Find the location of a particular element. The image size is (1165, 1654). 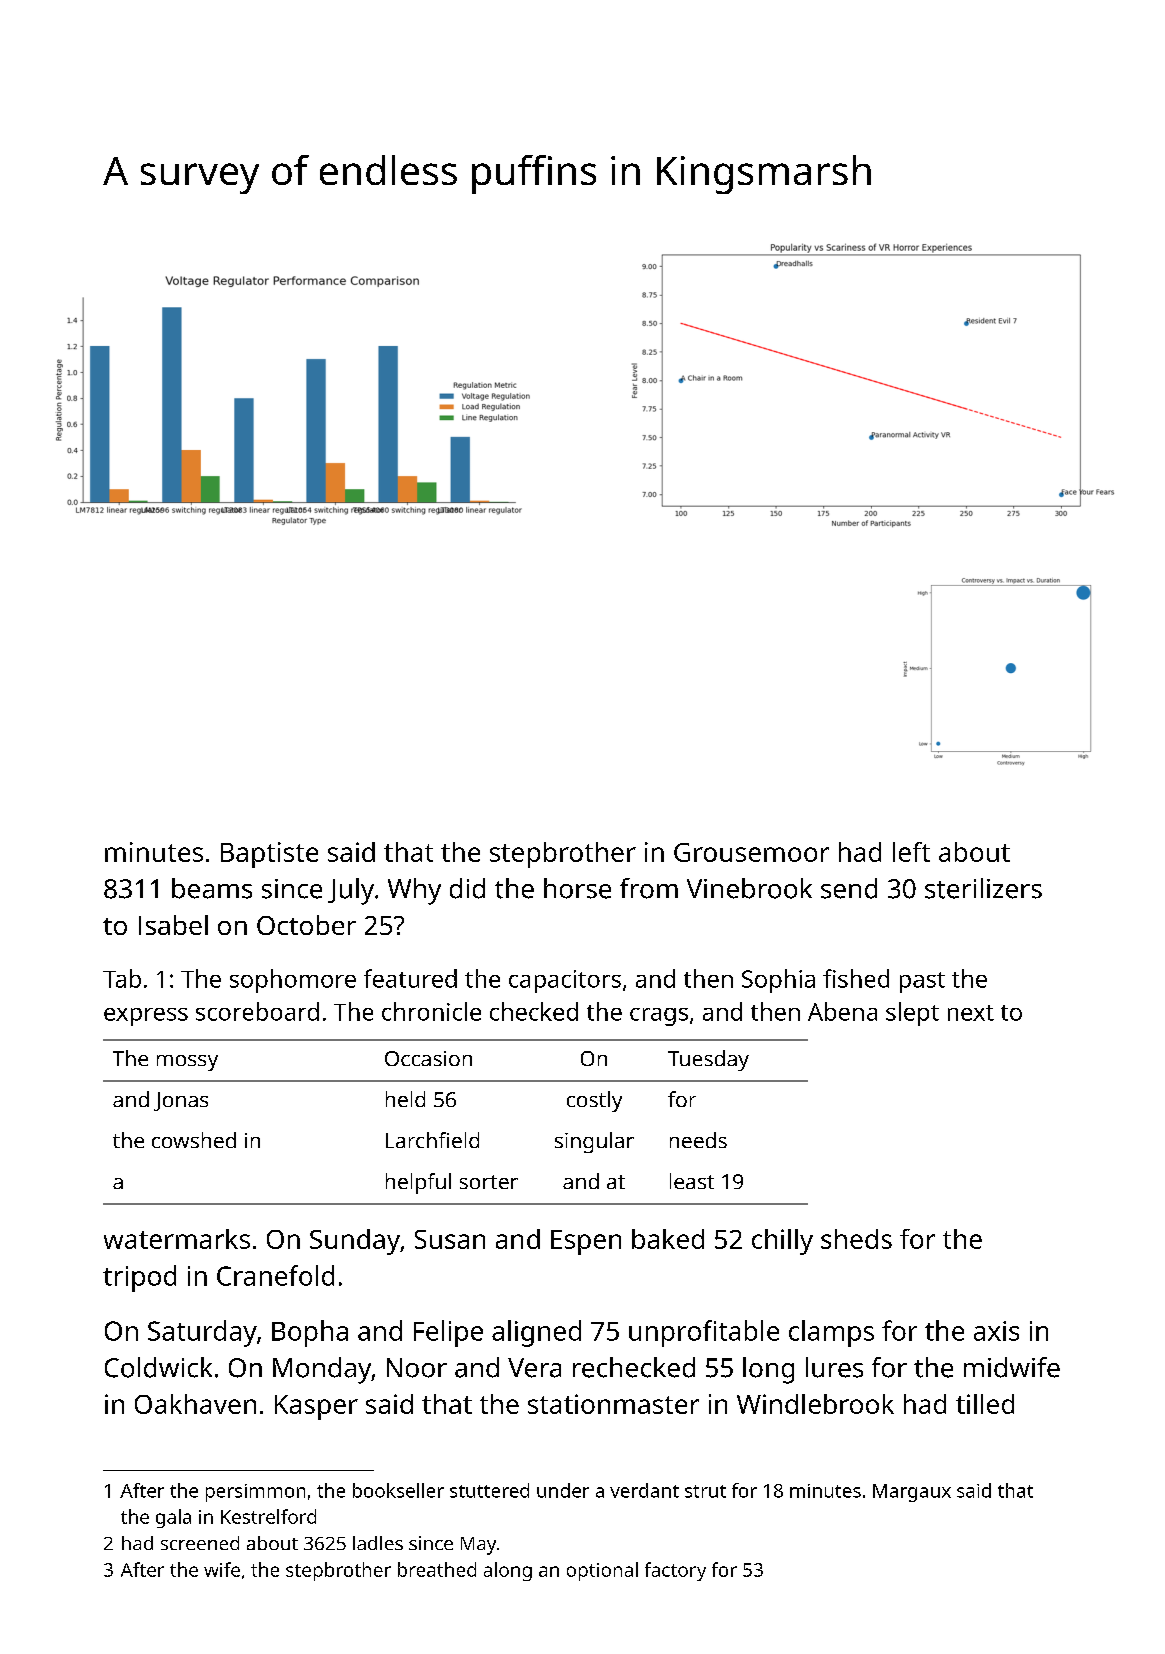

stuttered is located at coordinates (489, 1490).
